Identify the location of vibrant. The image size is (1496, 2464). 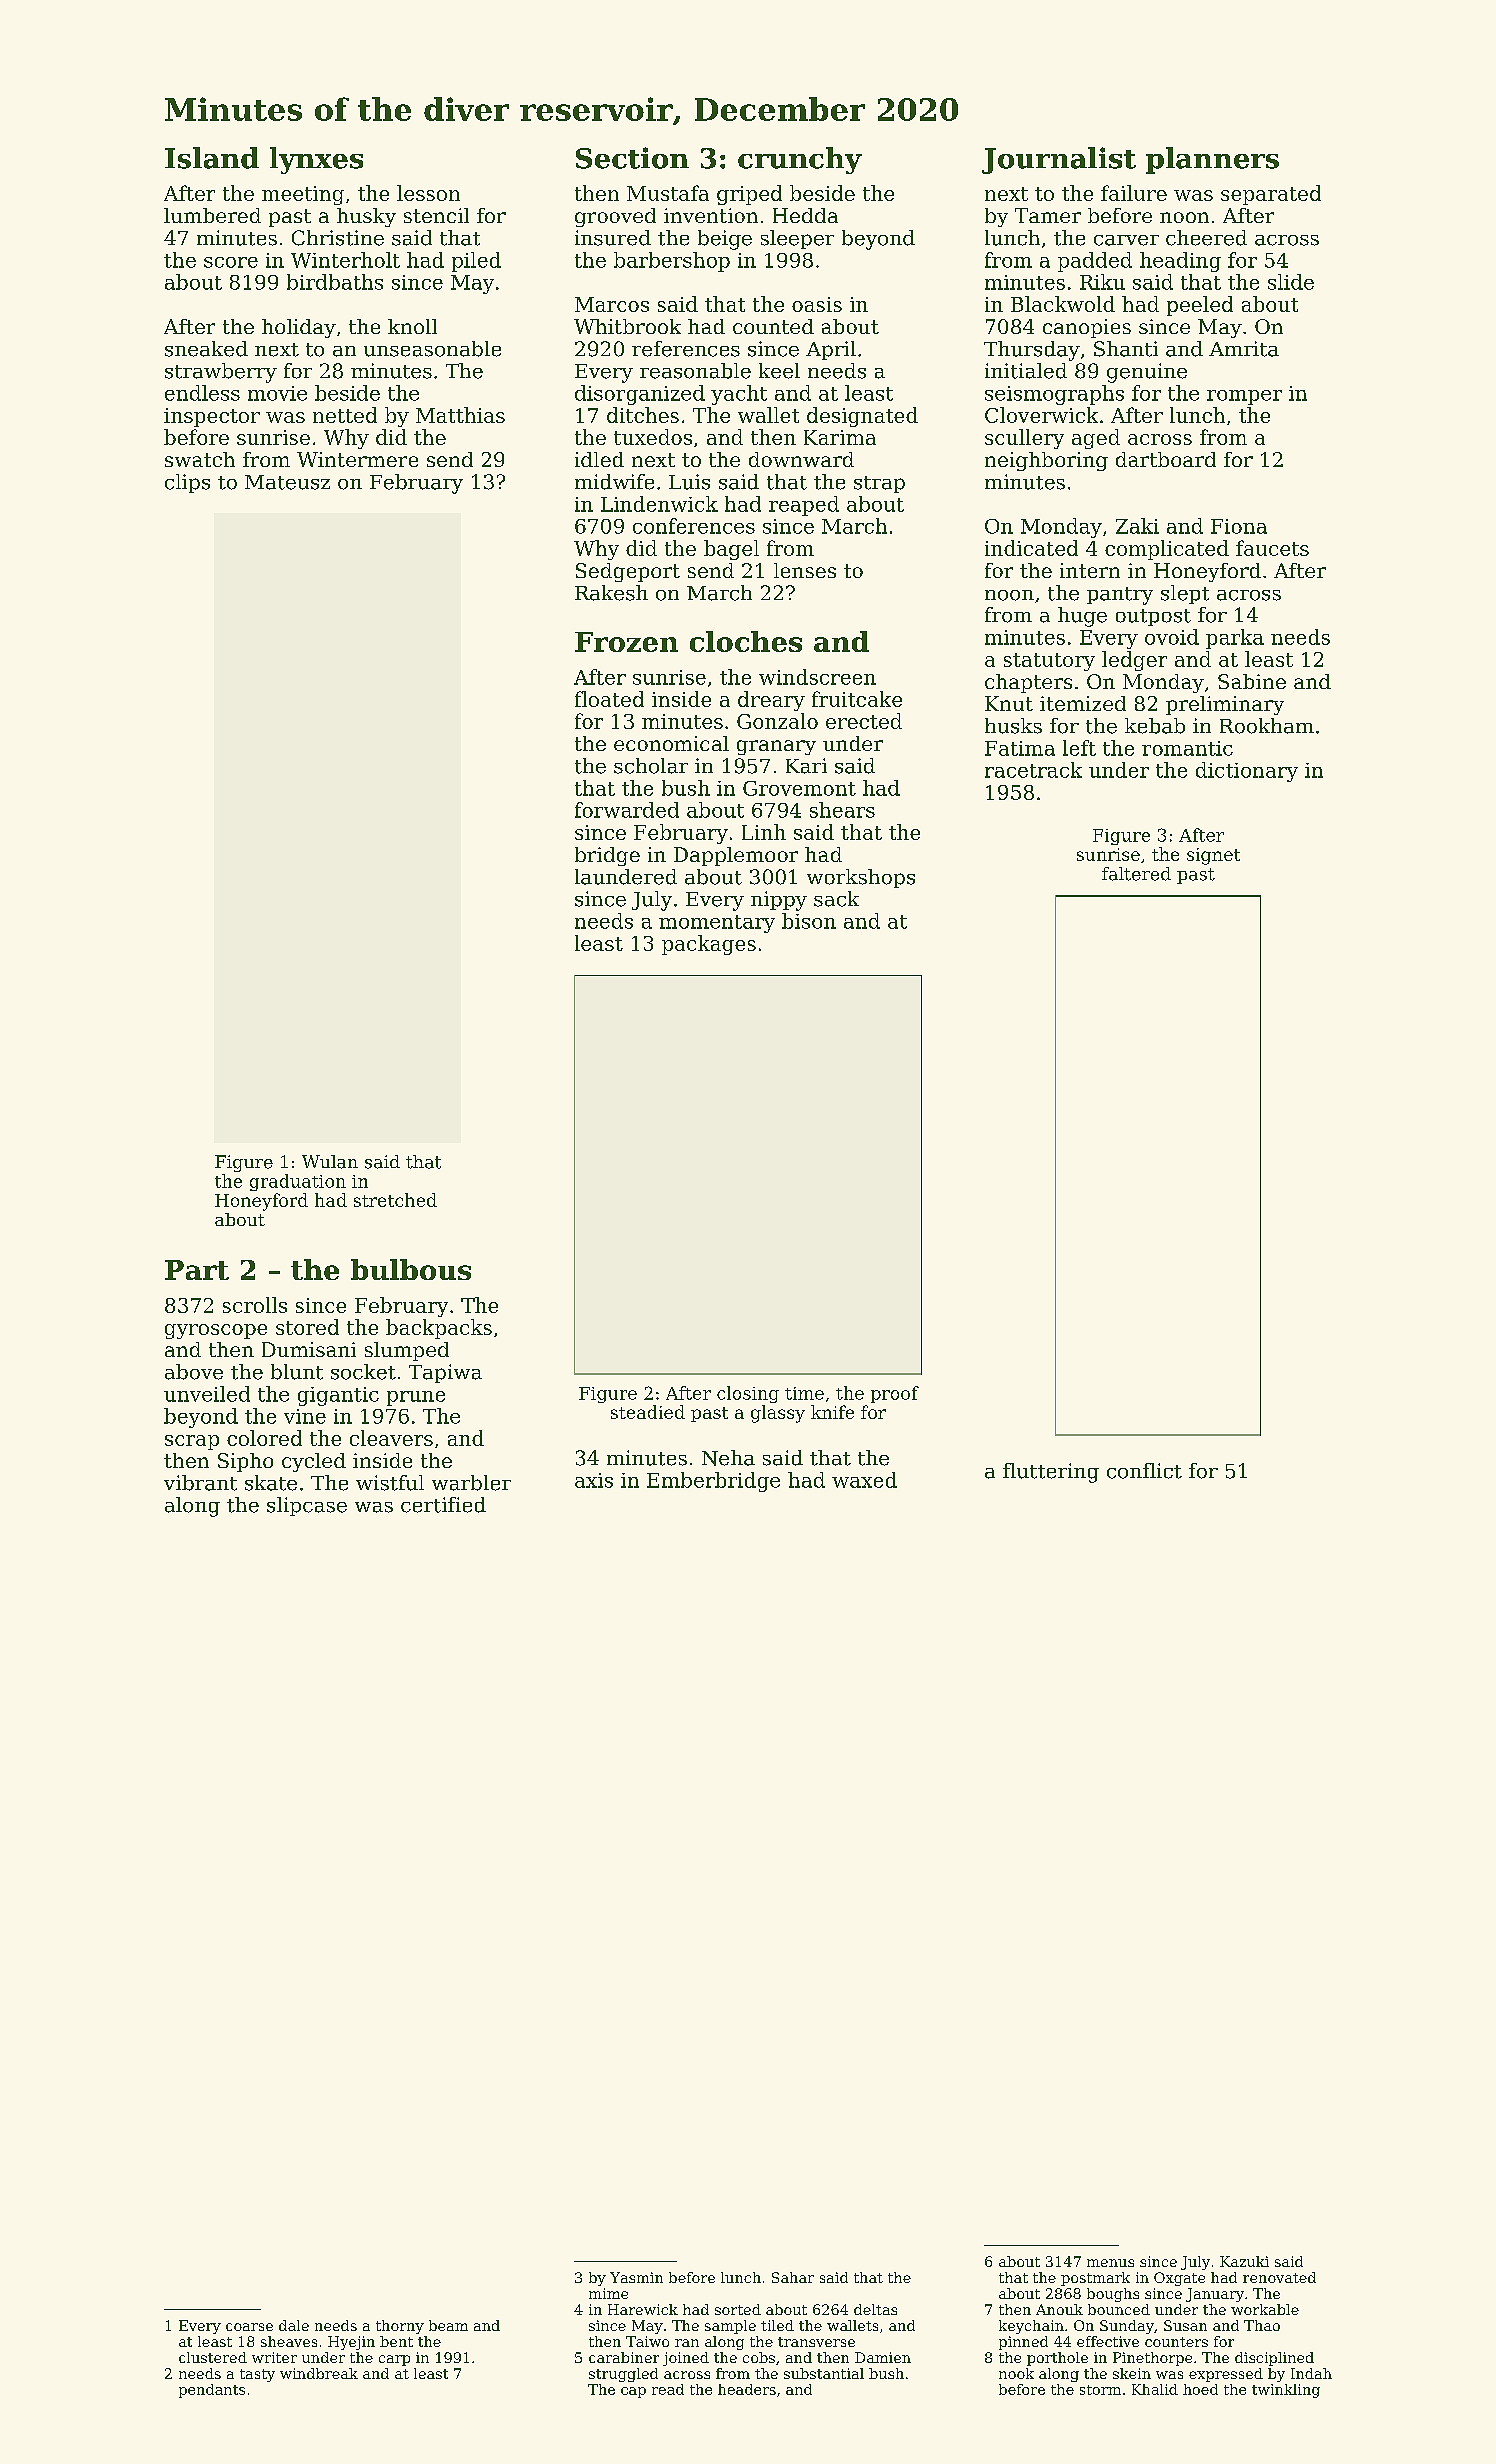
(200, 1483).
